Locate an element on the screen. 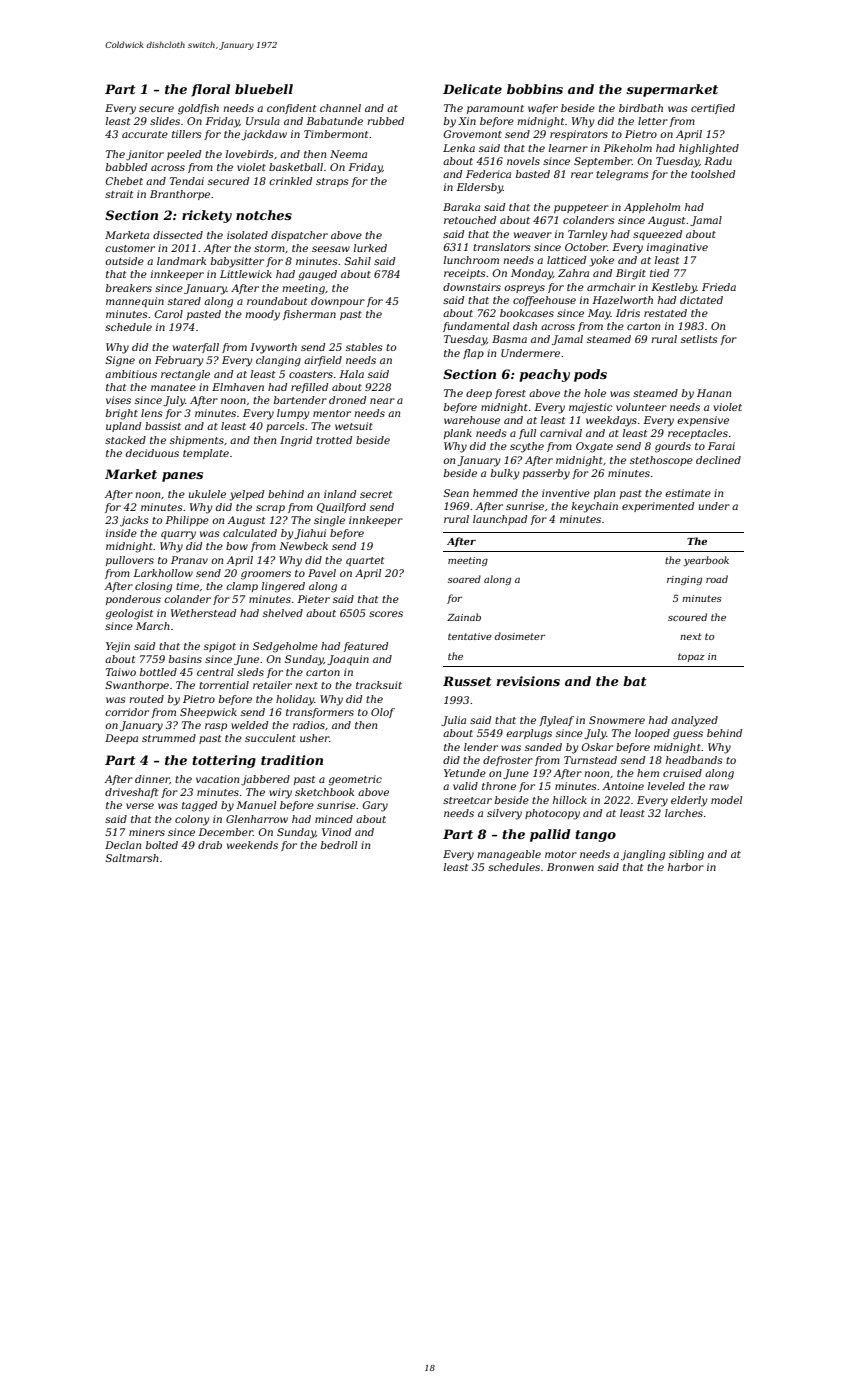  slides is located at coordinates (165, 121).
